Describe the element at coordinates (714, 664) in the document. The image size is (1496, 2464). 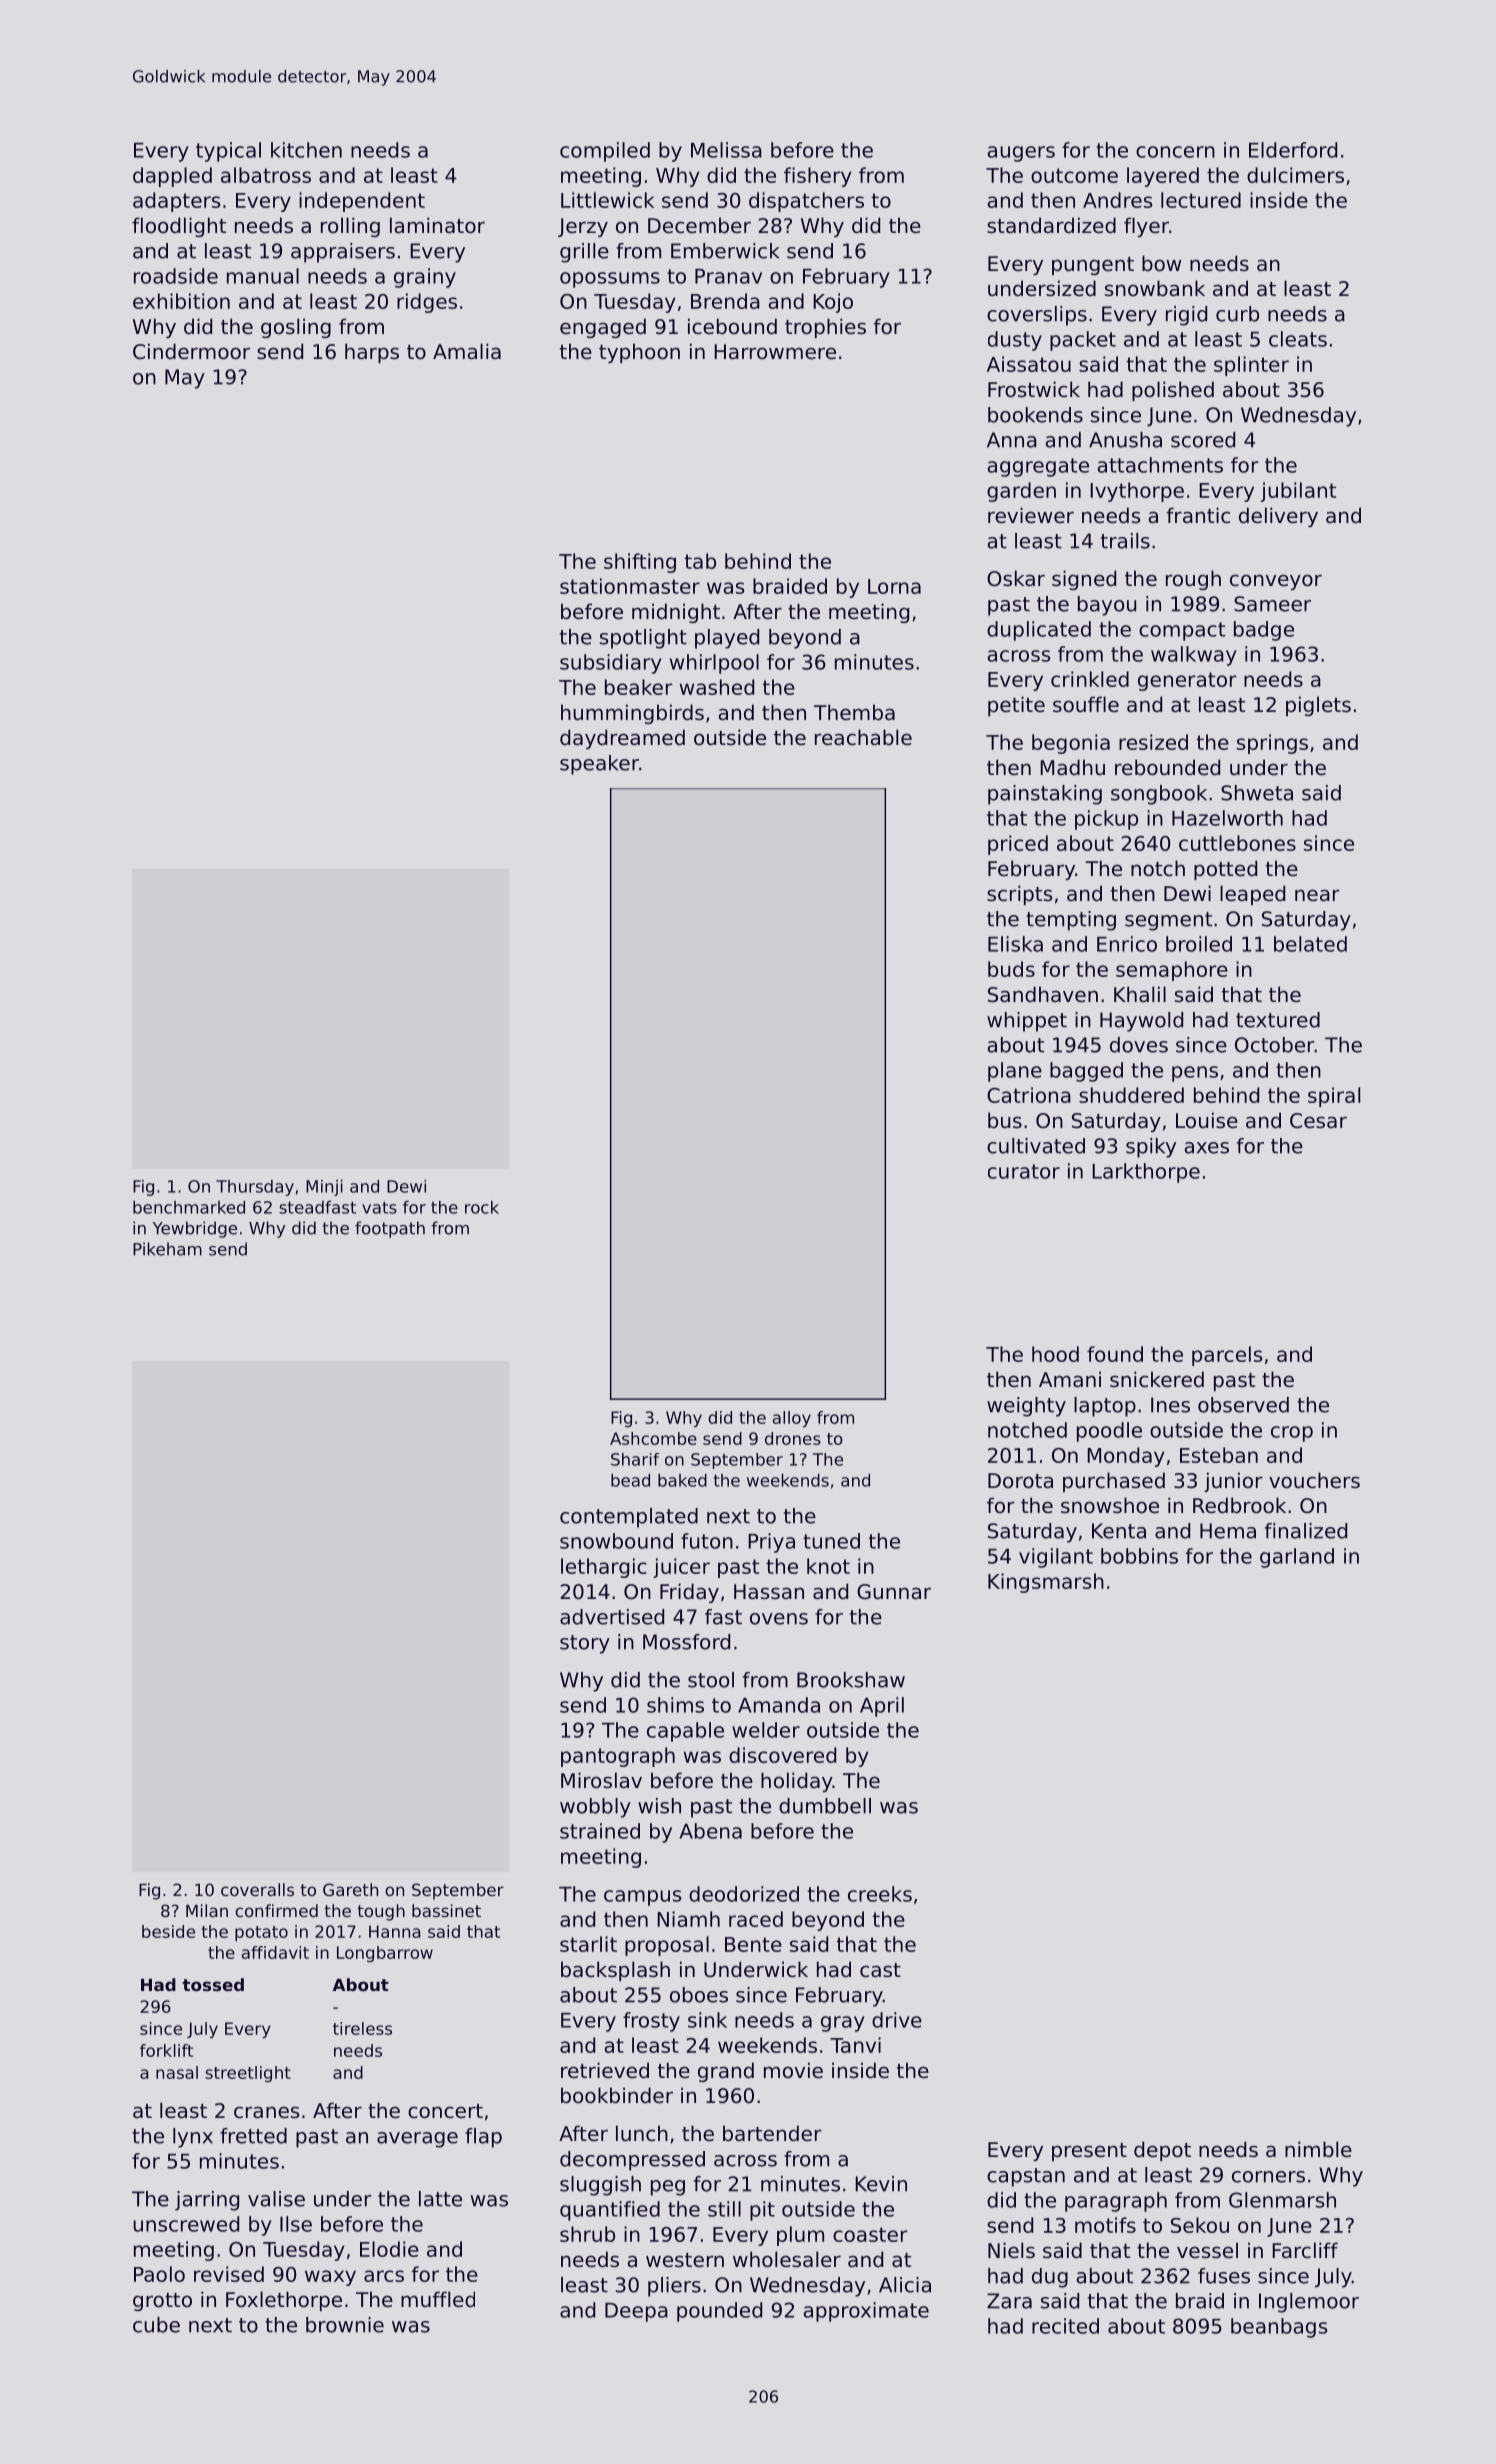
I see `whirlpool` at that location.
